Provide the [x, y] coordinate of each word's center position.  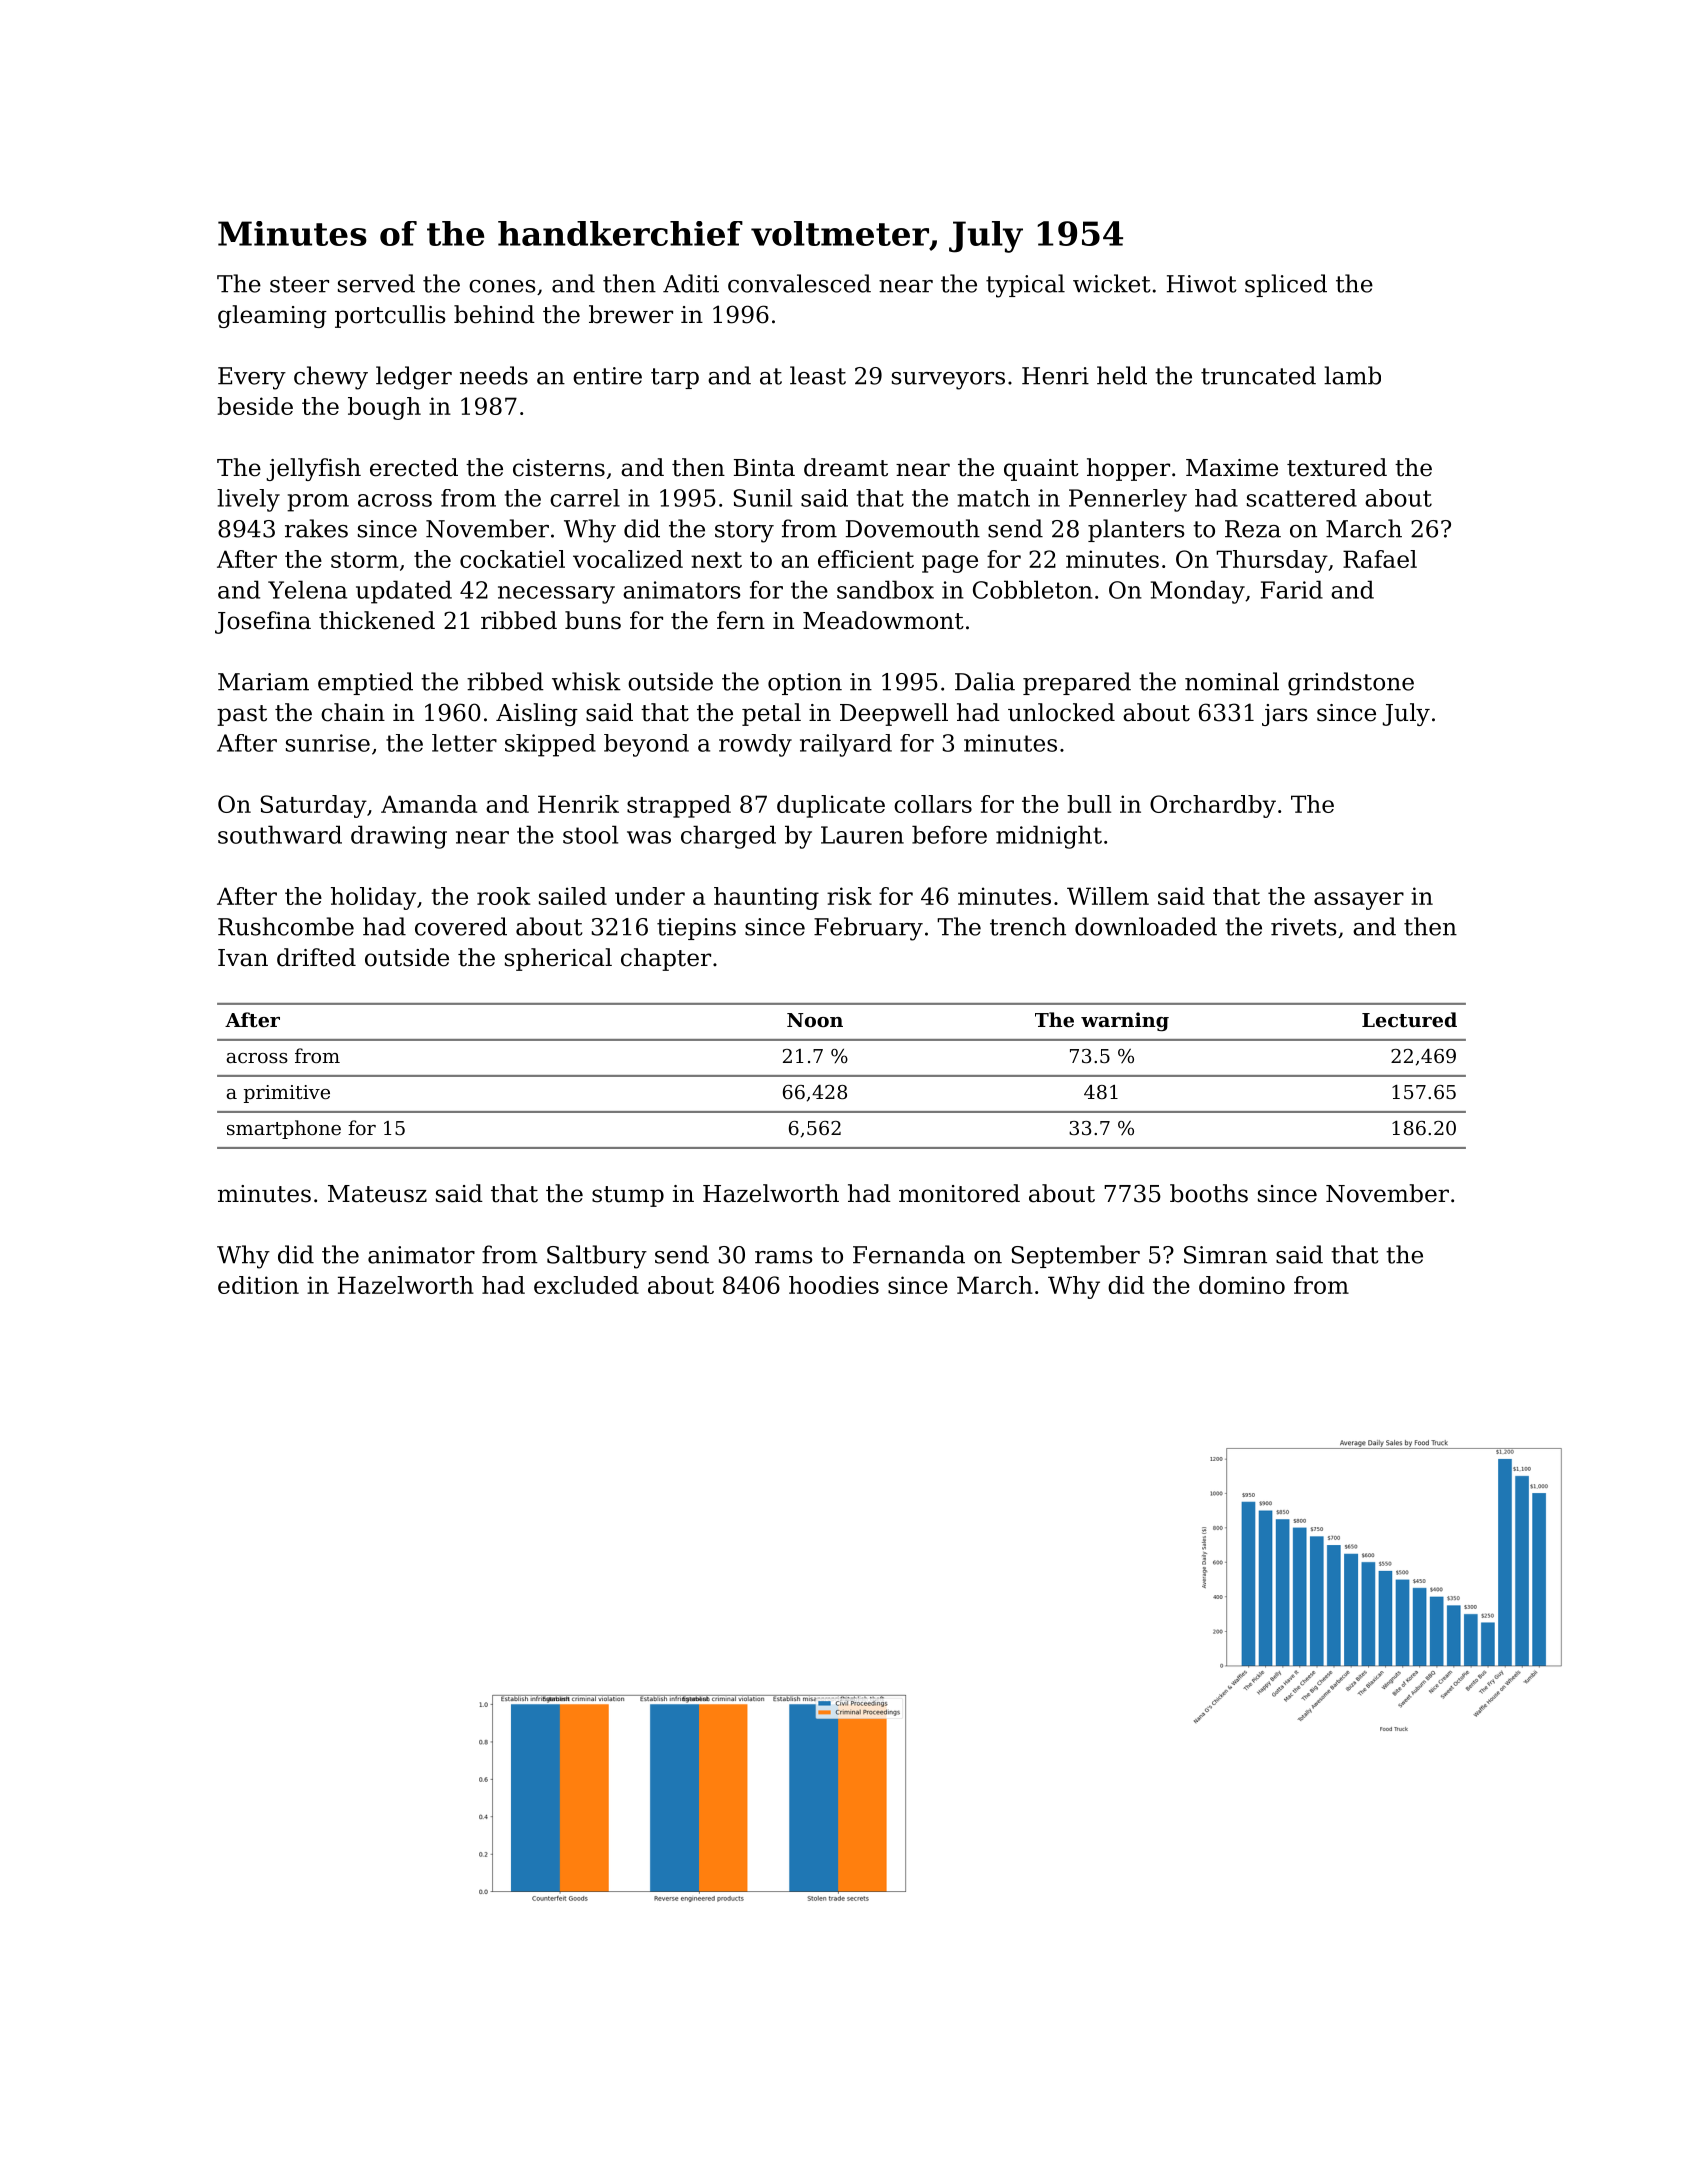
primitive [287, 1094]
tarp [675, 378]
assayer [1359, 901]
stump [628, 1196]
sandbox [885, 589]
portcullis [390, 316]
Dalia [985, 681]
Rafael [1380, 559]
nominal [1232, 681]
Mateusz [377, 1194]
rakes [316, 528]
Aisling [537, 714]
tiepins [696, 929]
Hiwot [1201, 284]
